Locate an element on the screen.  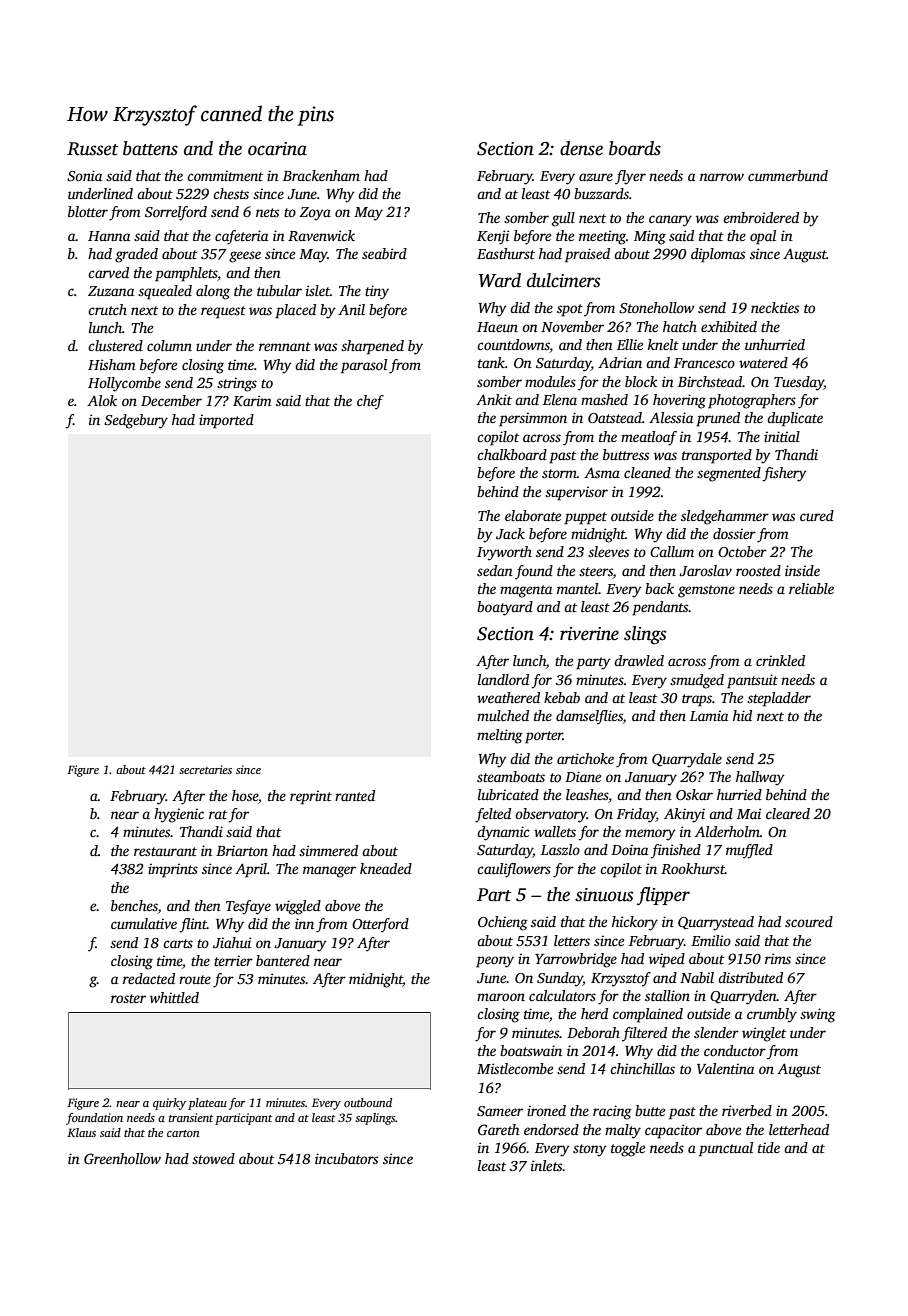
landlord is located at coordinates (503, 679).
